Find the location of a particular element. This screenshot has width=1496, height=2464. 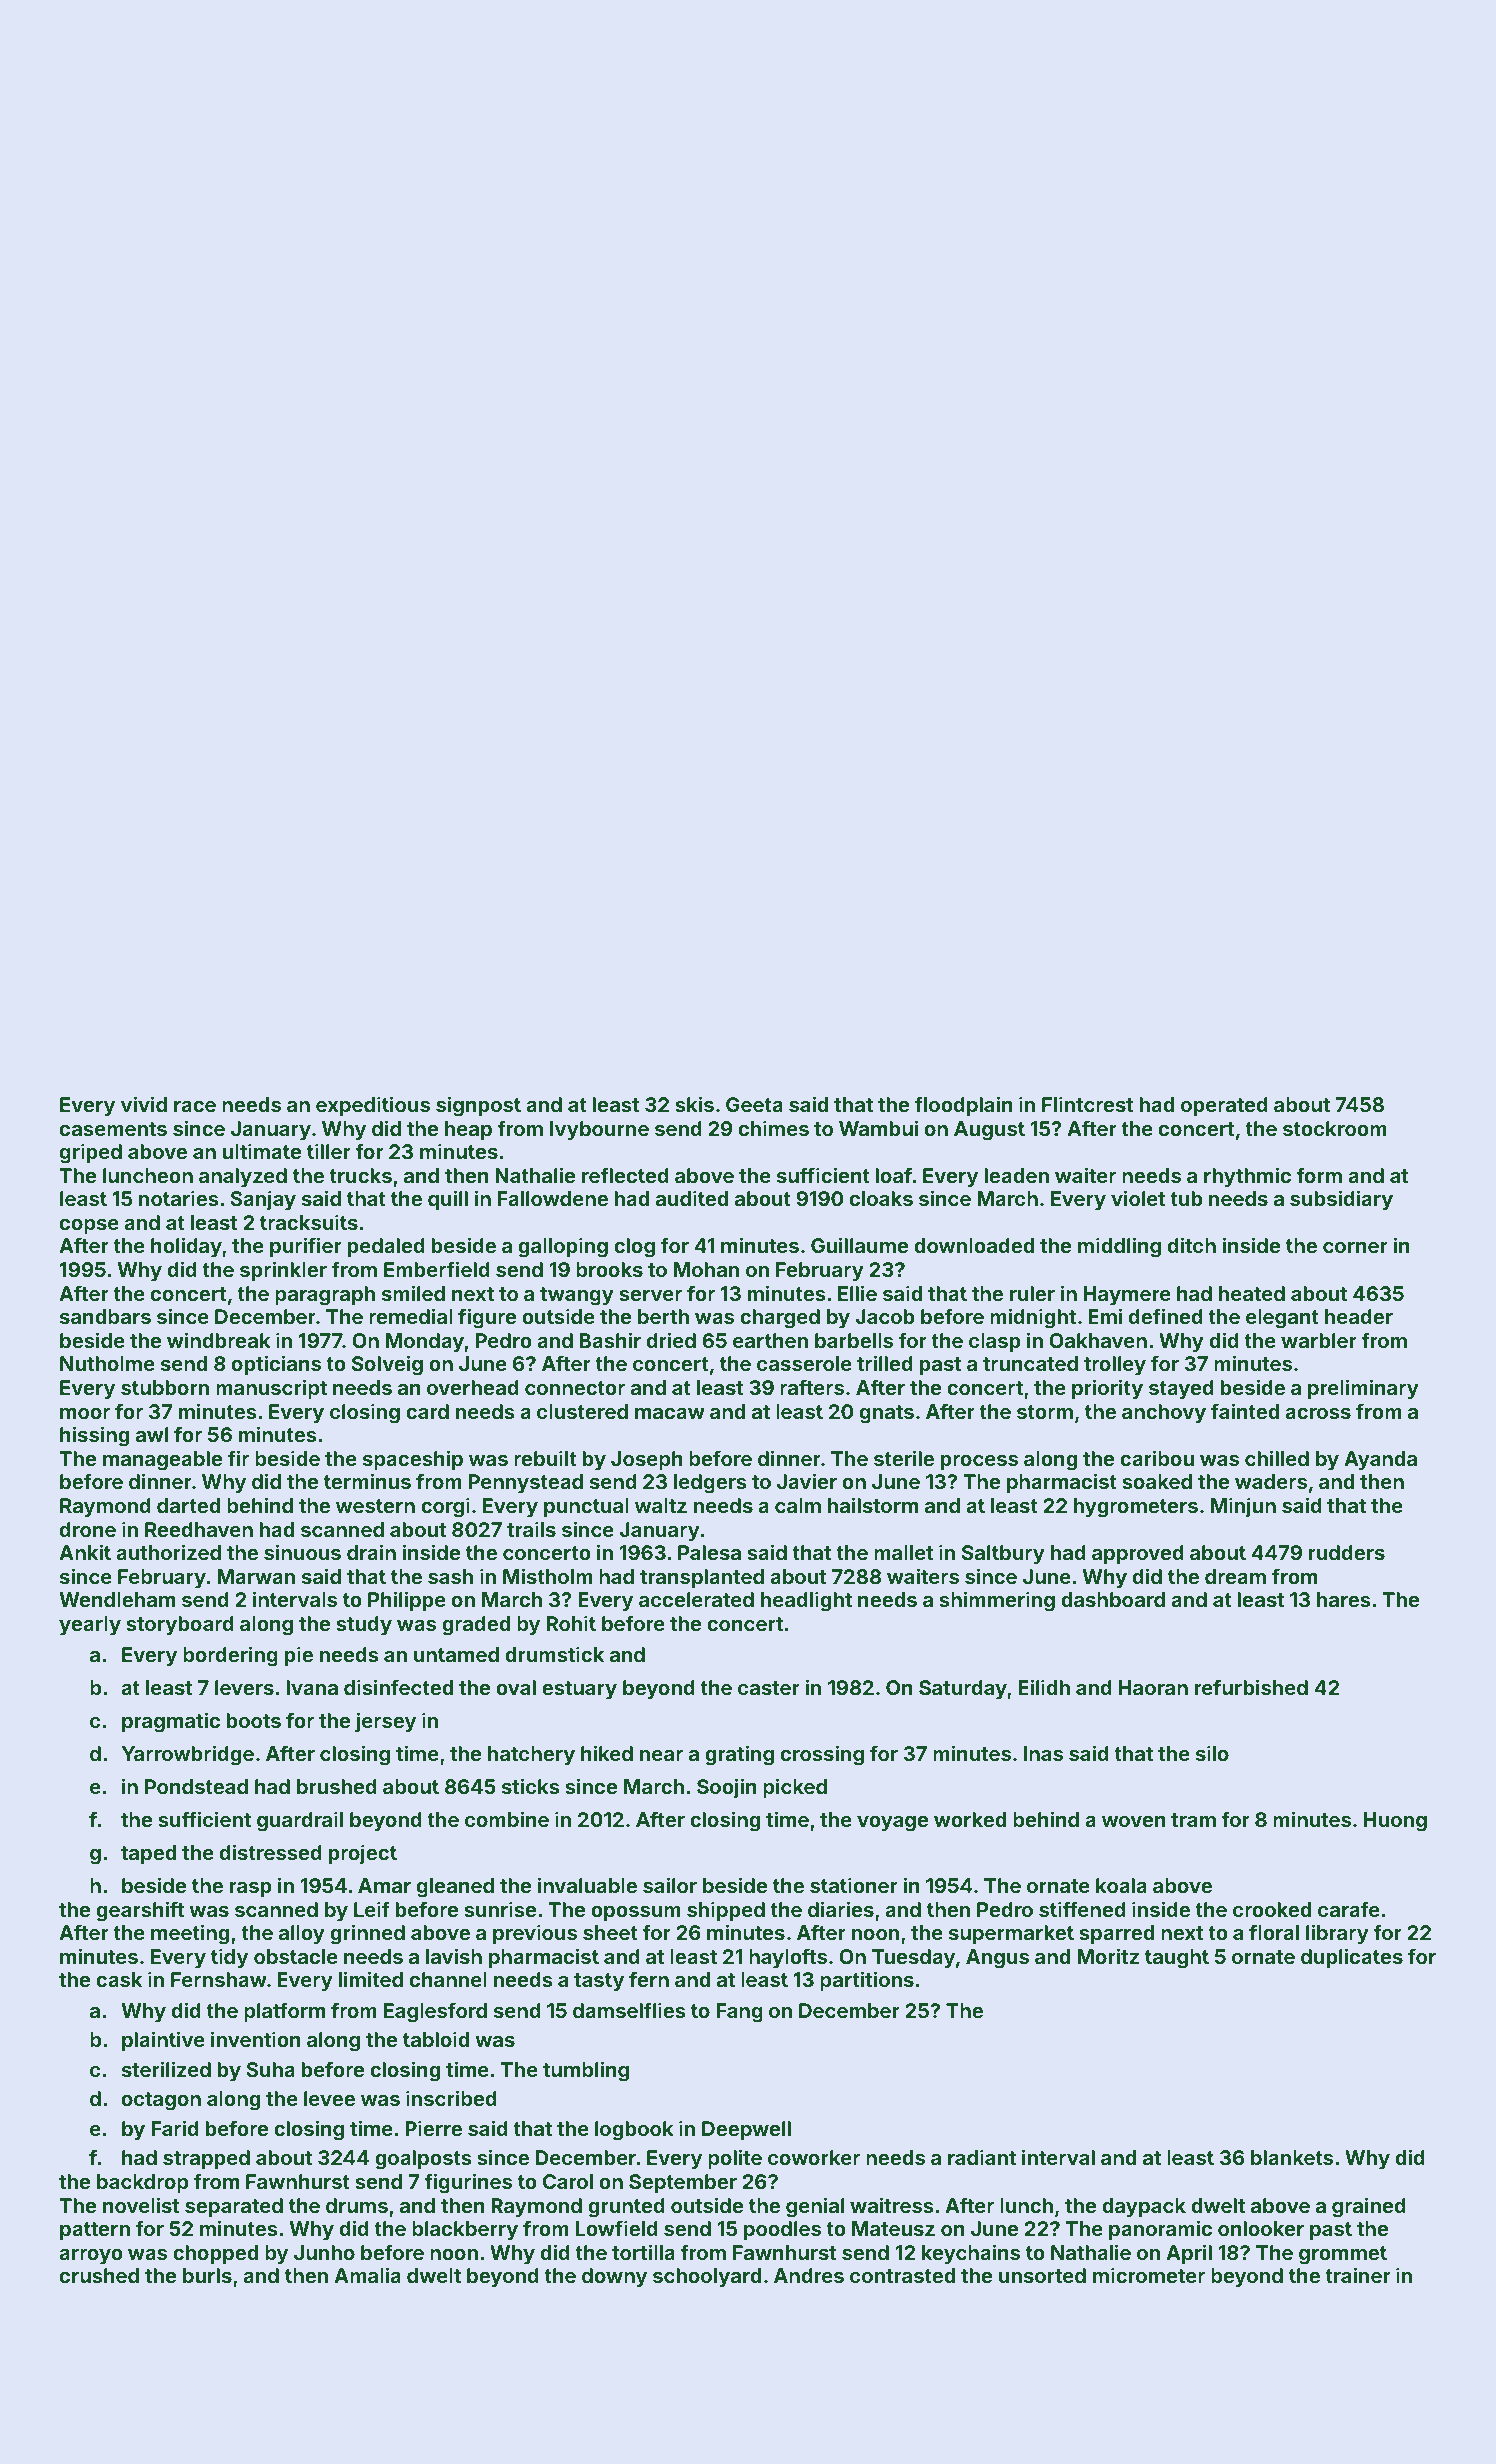

duplicates is located at coordinates (1352, 1958).
